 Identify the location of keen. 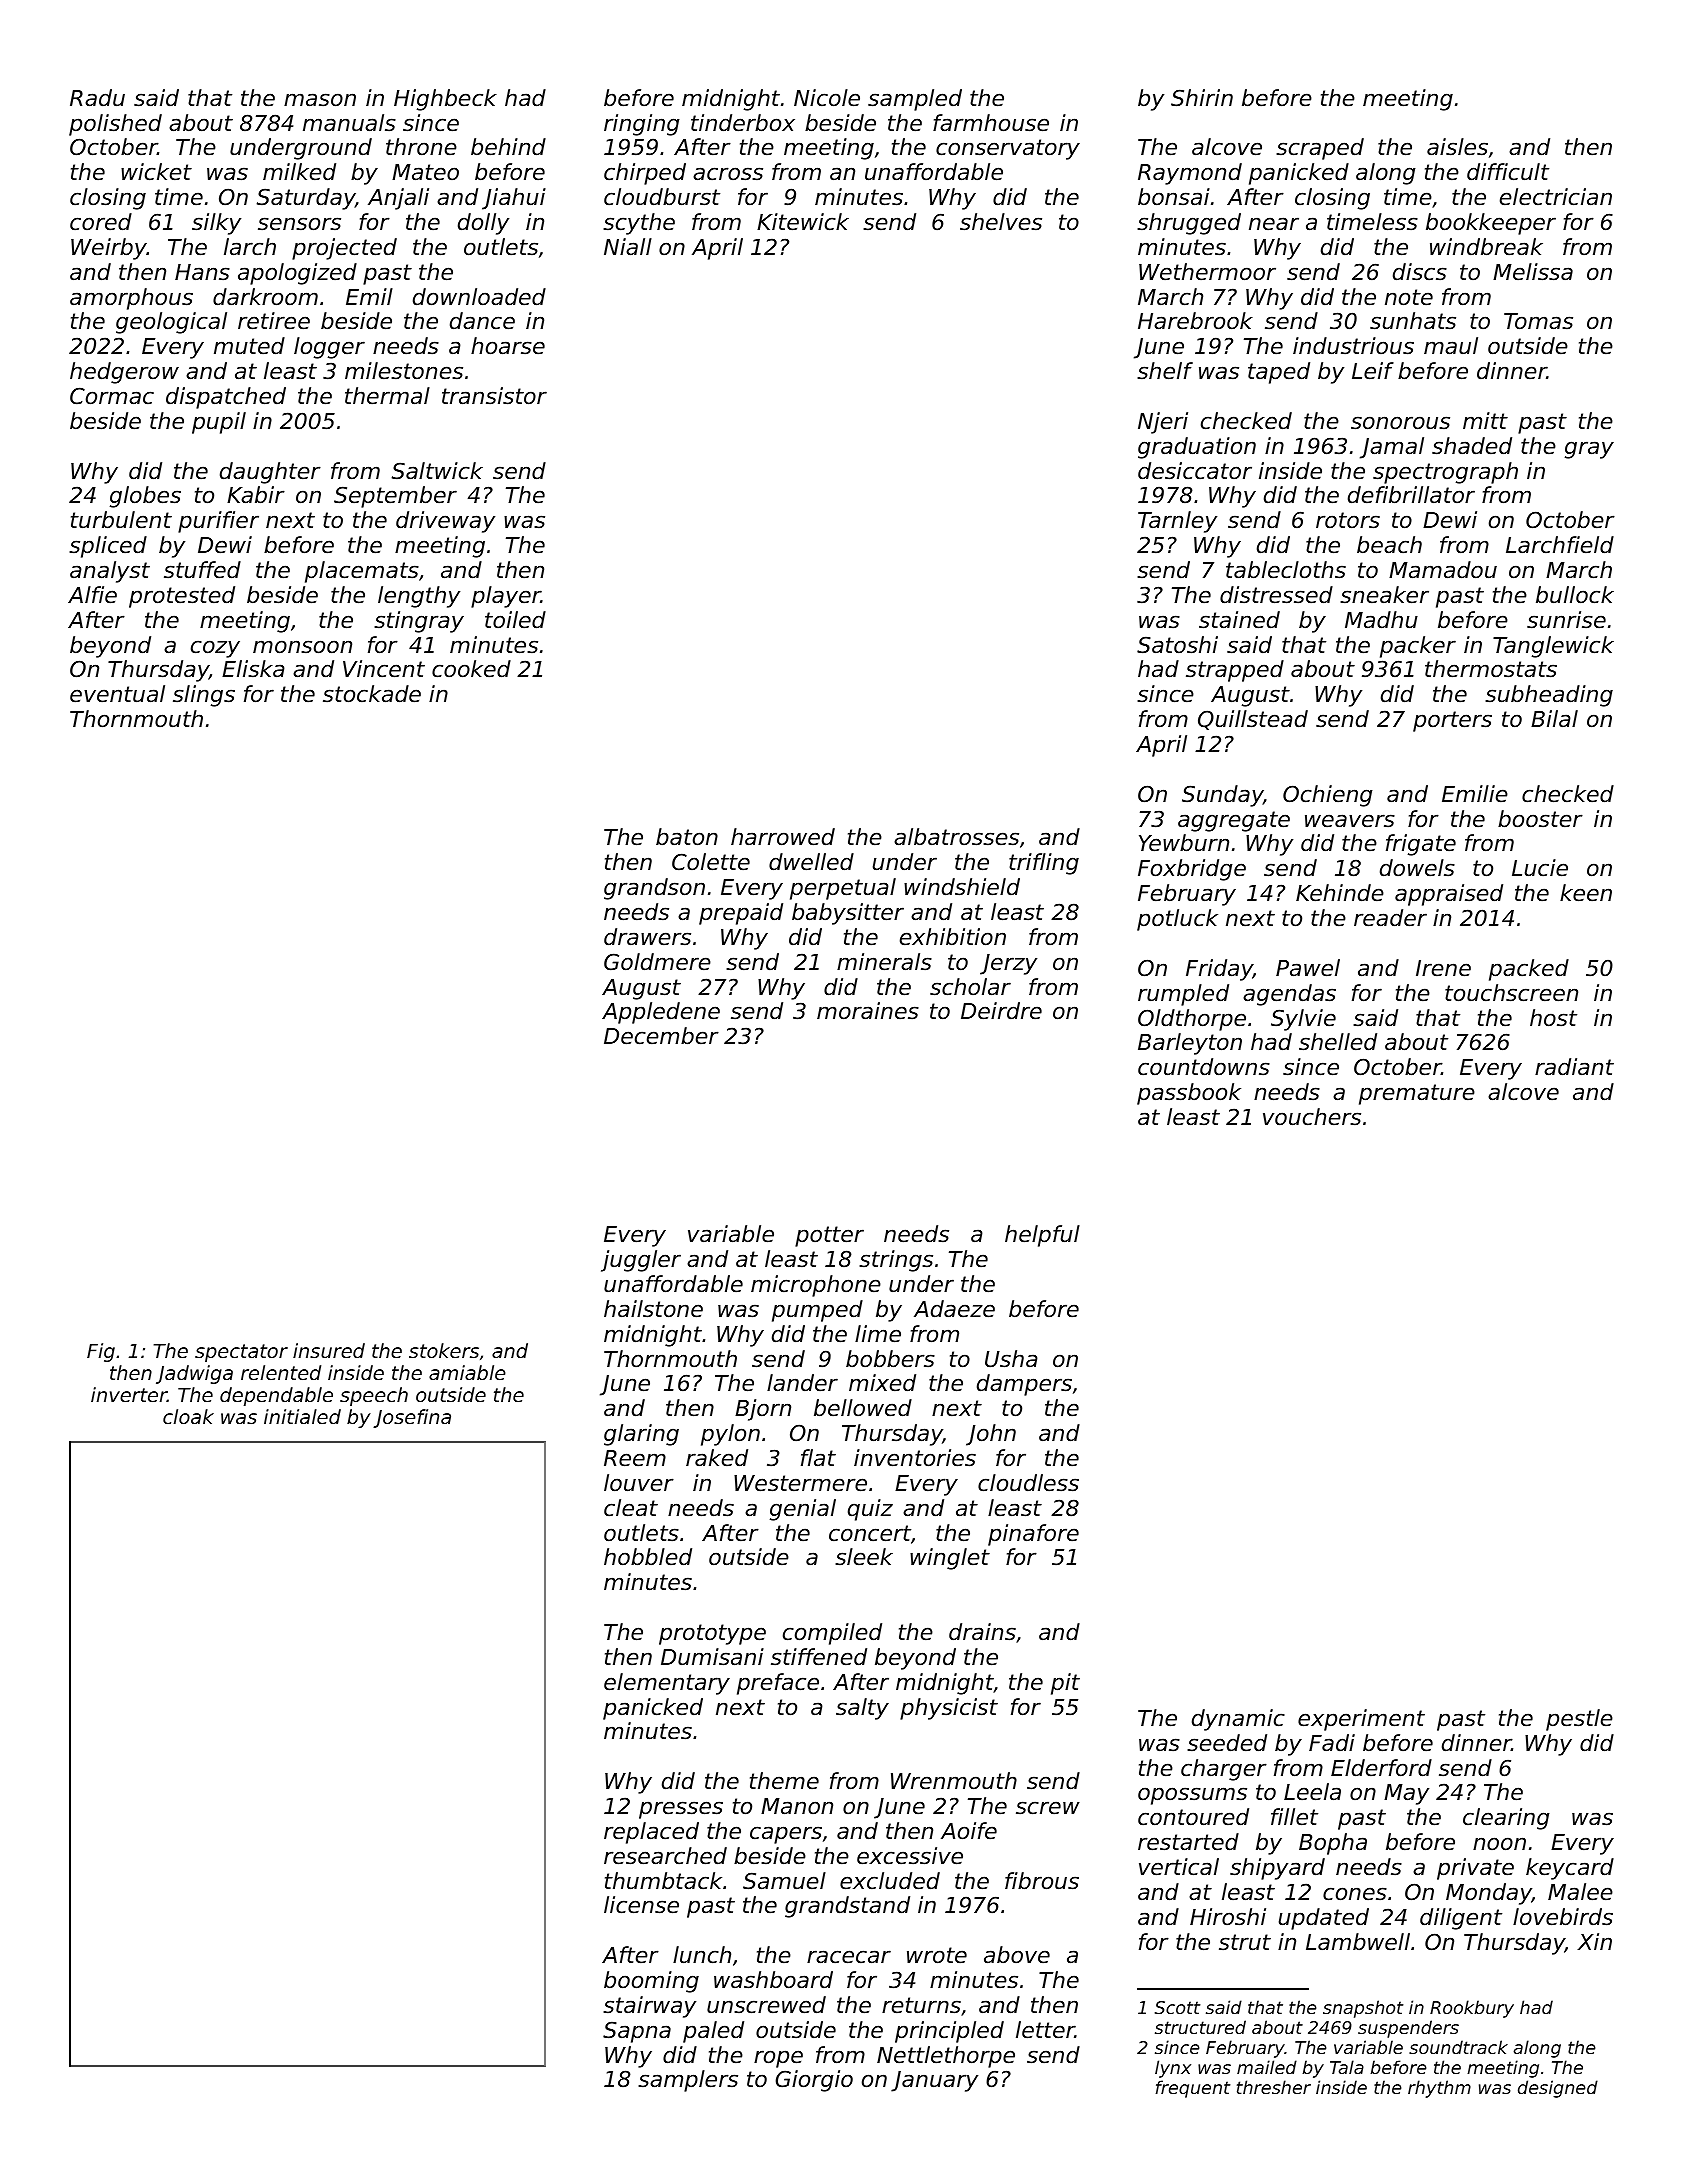
(1586, 893).
